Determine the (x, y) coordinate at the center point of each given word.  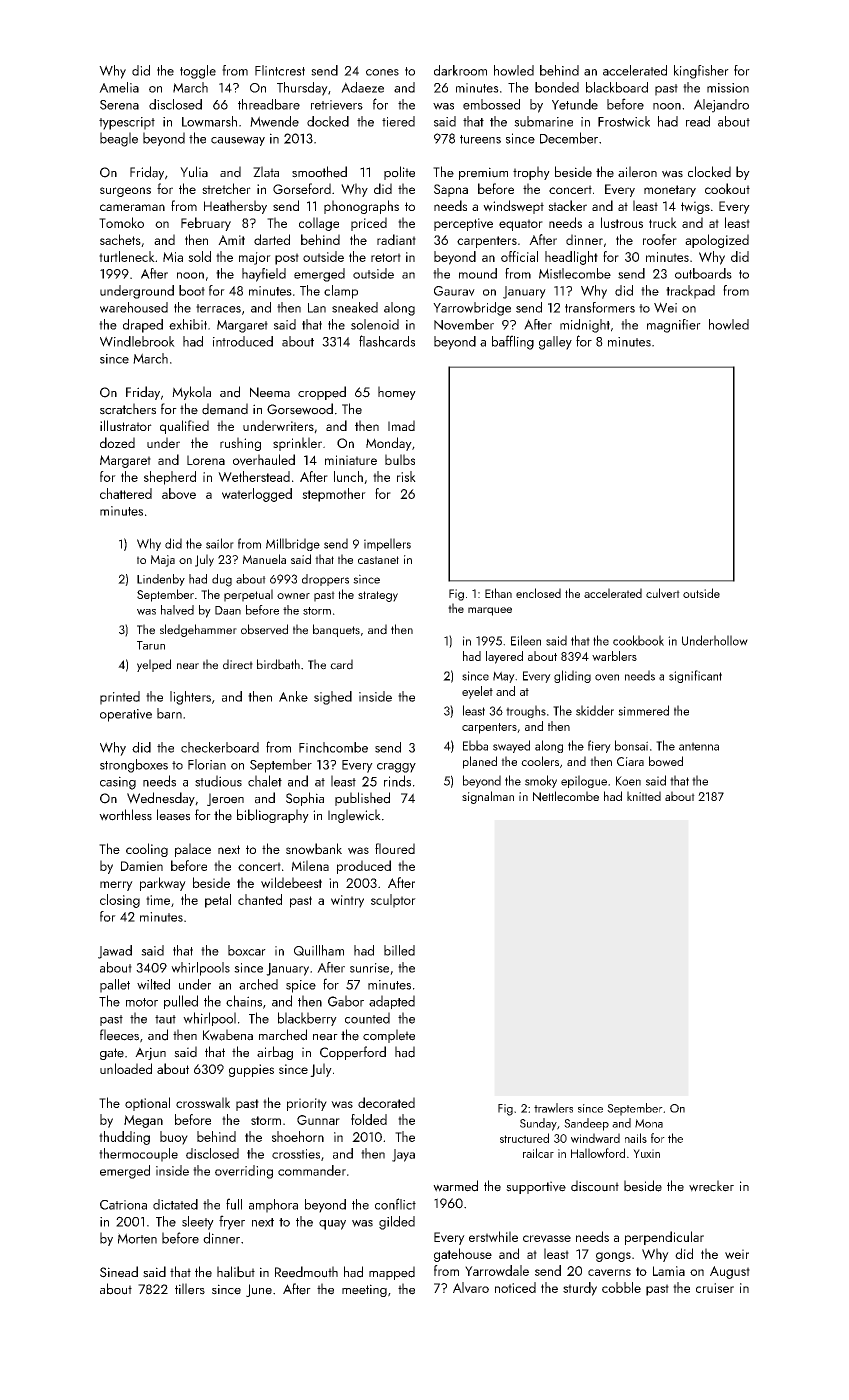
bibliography (273, 816)
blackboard (617, 87)
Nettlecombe (566, 796)
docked (328, 121)
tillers (190, 1289)
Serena (119, 105)
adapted (392, 1002)
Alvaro (471, 1287)
